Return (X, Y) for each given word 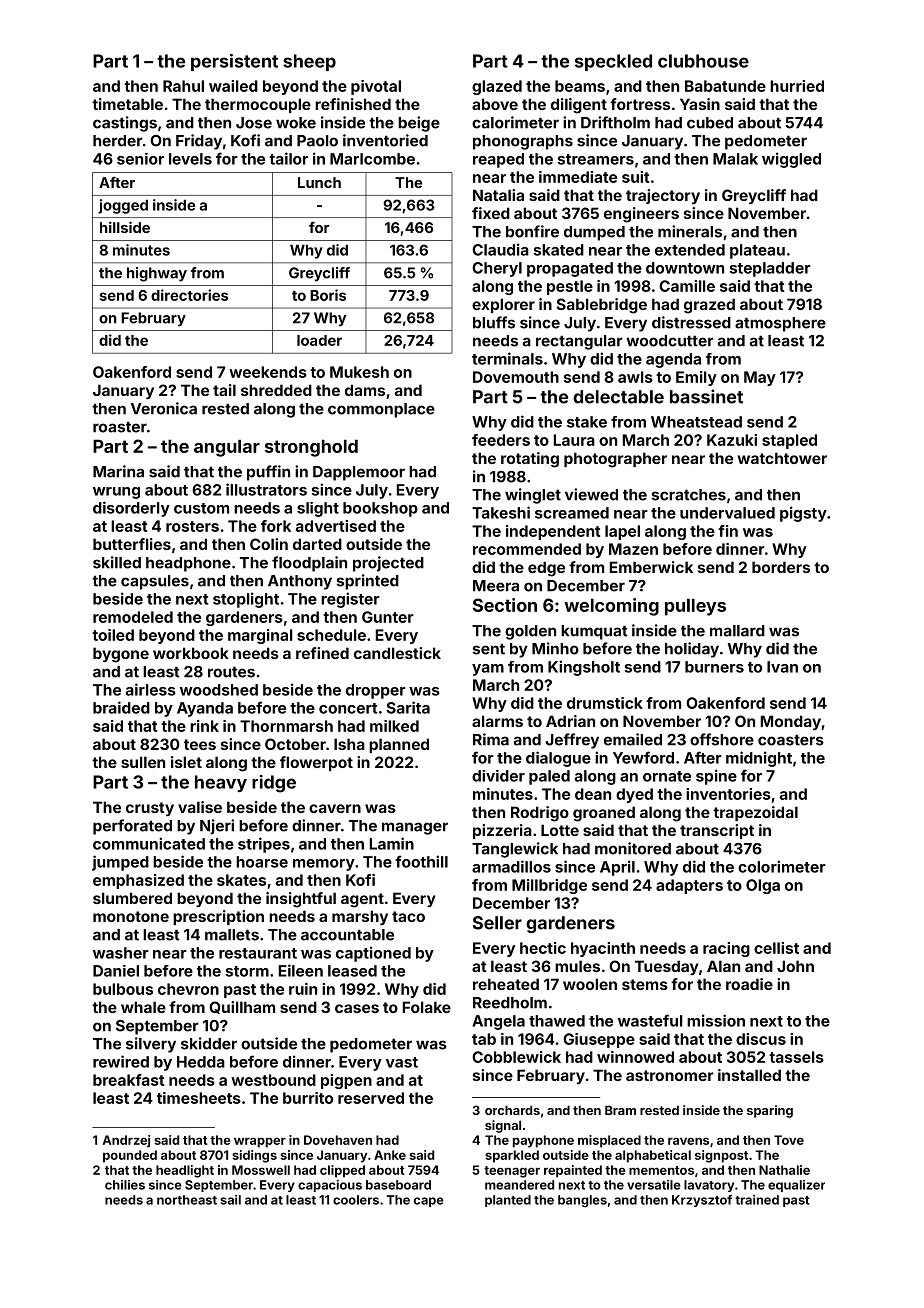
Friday (199, 142)
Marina (118, 471)
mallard (737, 631)
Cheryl (497, 269)
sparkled (512, 1156)
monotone (131, 916)
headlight (185, 1171)
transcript (717, 831)
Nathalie (784, 1170)
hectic (543, 948)
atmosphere (780, 324)
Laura (574, 440)
